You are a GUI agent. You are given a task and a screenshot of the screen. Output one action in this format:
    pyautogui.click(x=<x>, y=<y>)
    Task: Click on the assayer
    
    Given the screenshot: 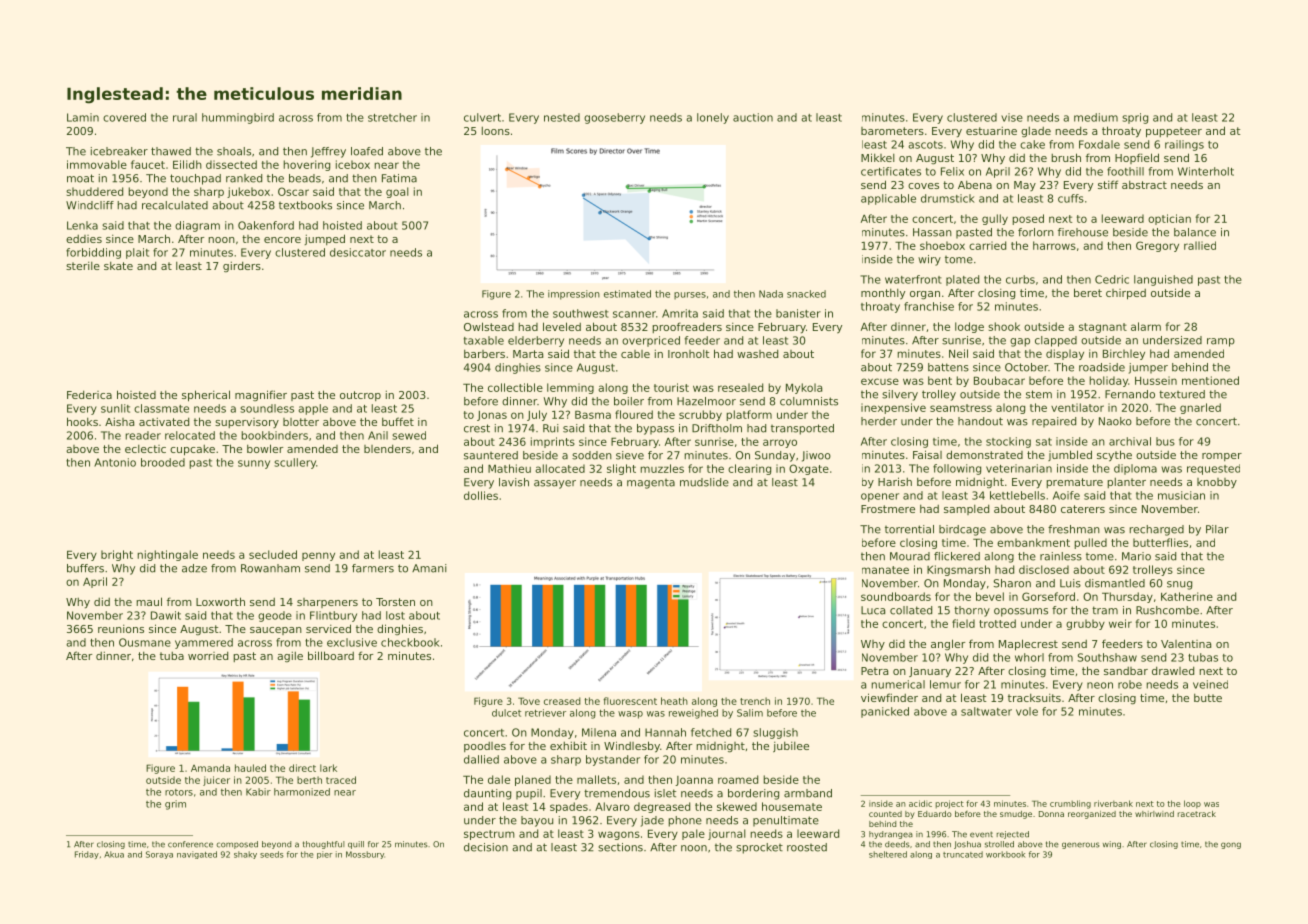 What is the action you would take?
    pyautogui.click(x=555, y=484)
